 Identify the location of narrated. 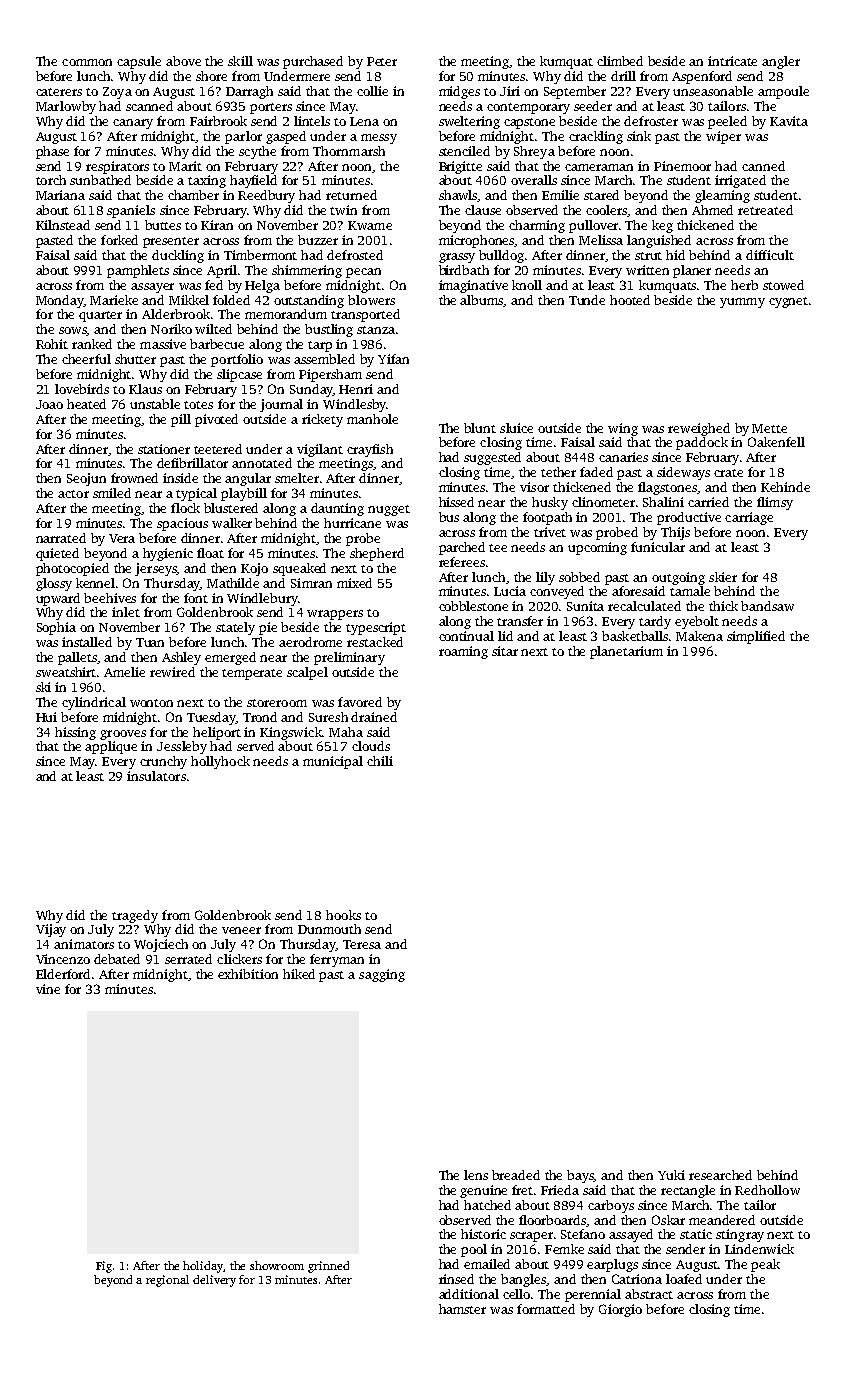
(61, 538).
